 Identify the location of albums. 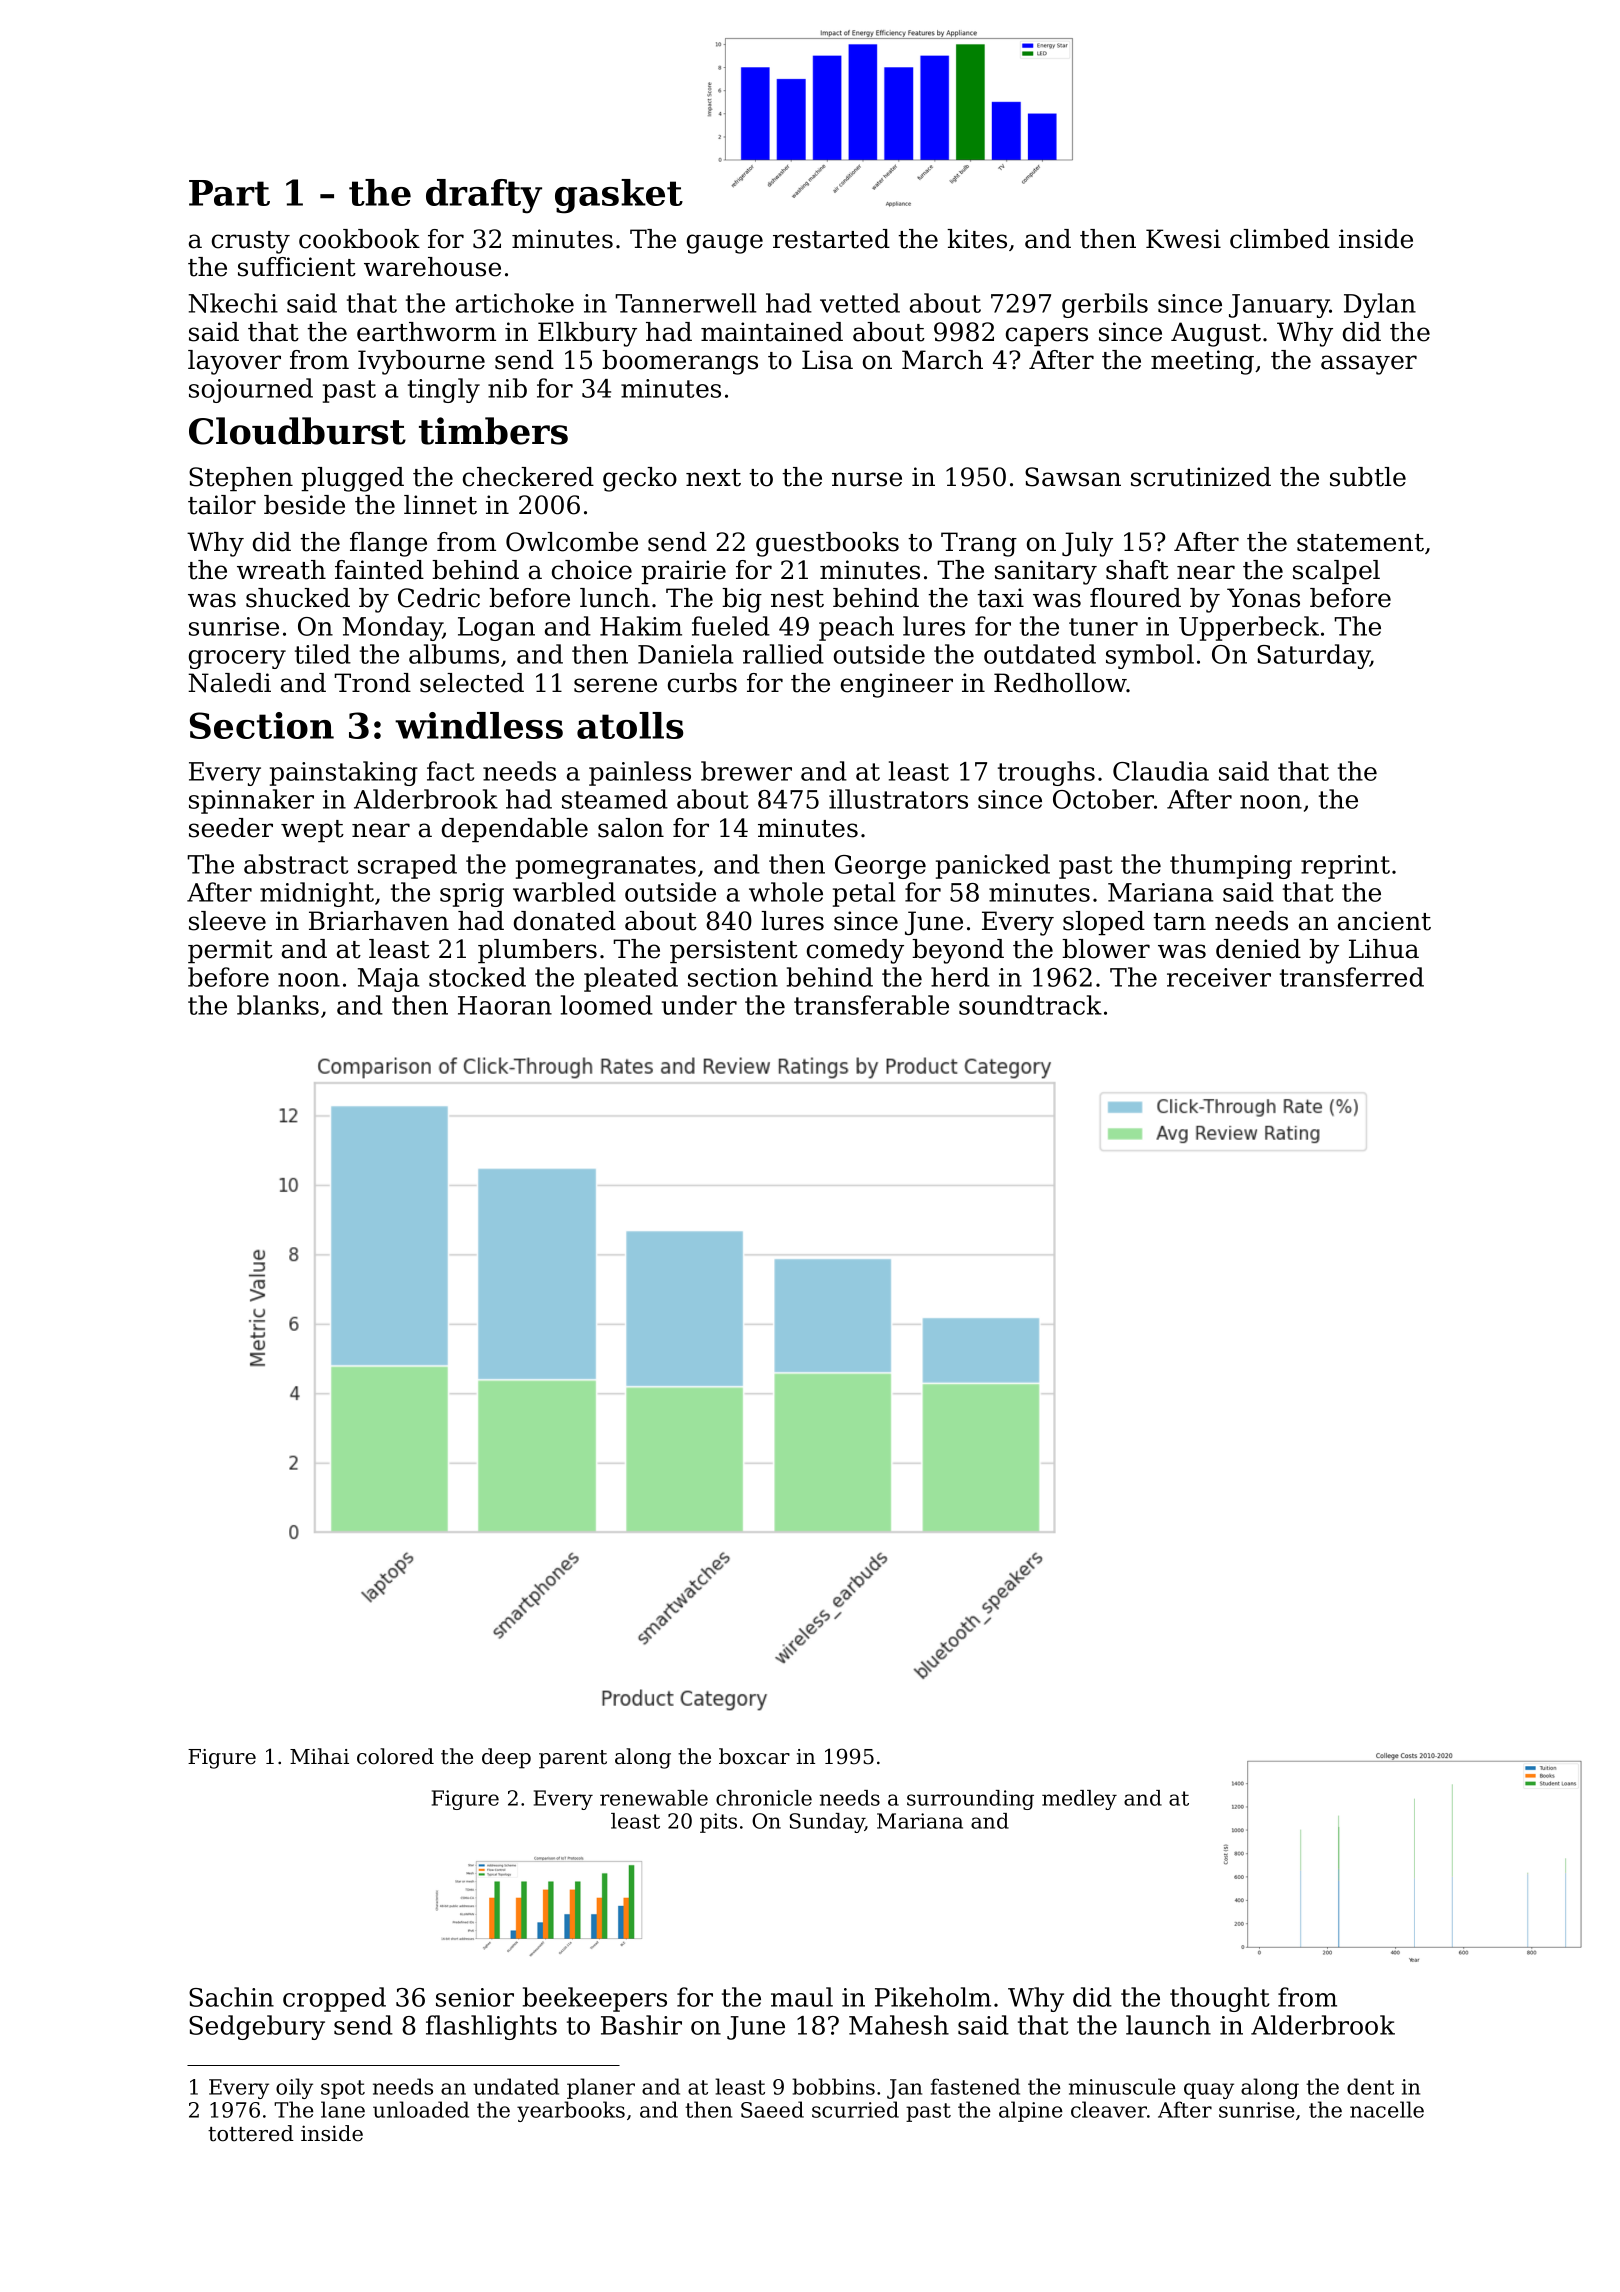
(454, 654).
